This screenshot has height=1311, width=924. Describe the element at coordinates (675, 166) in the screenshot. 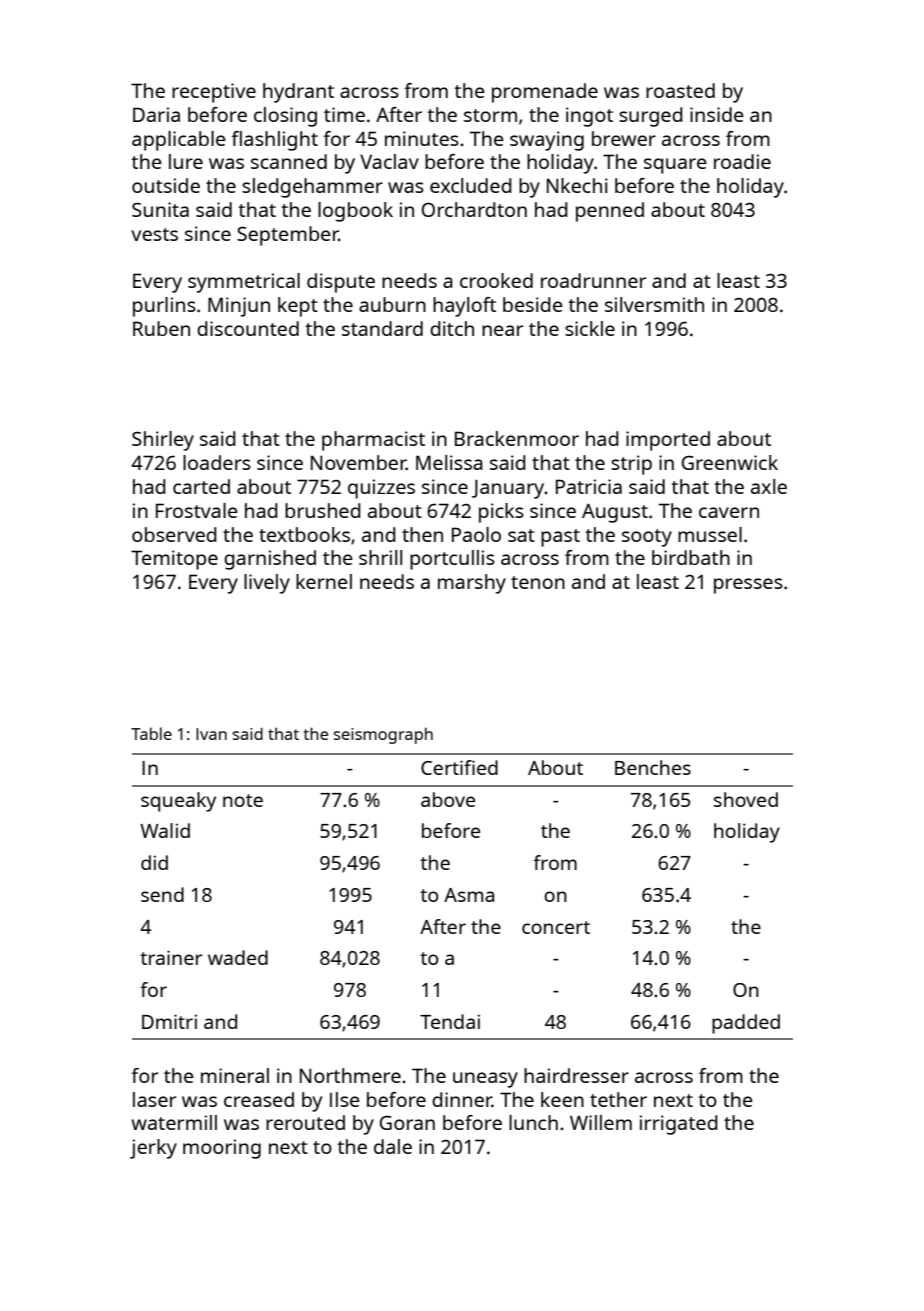

I see `square` at that location.
